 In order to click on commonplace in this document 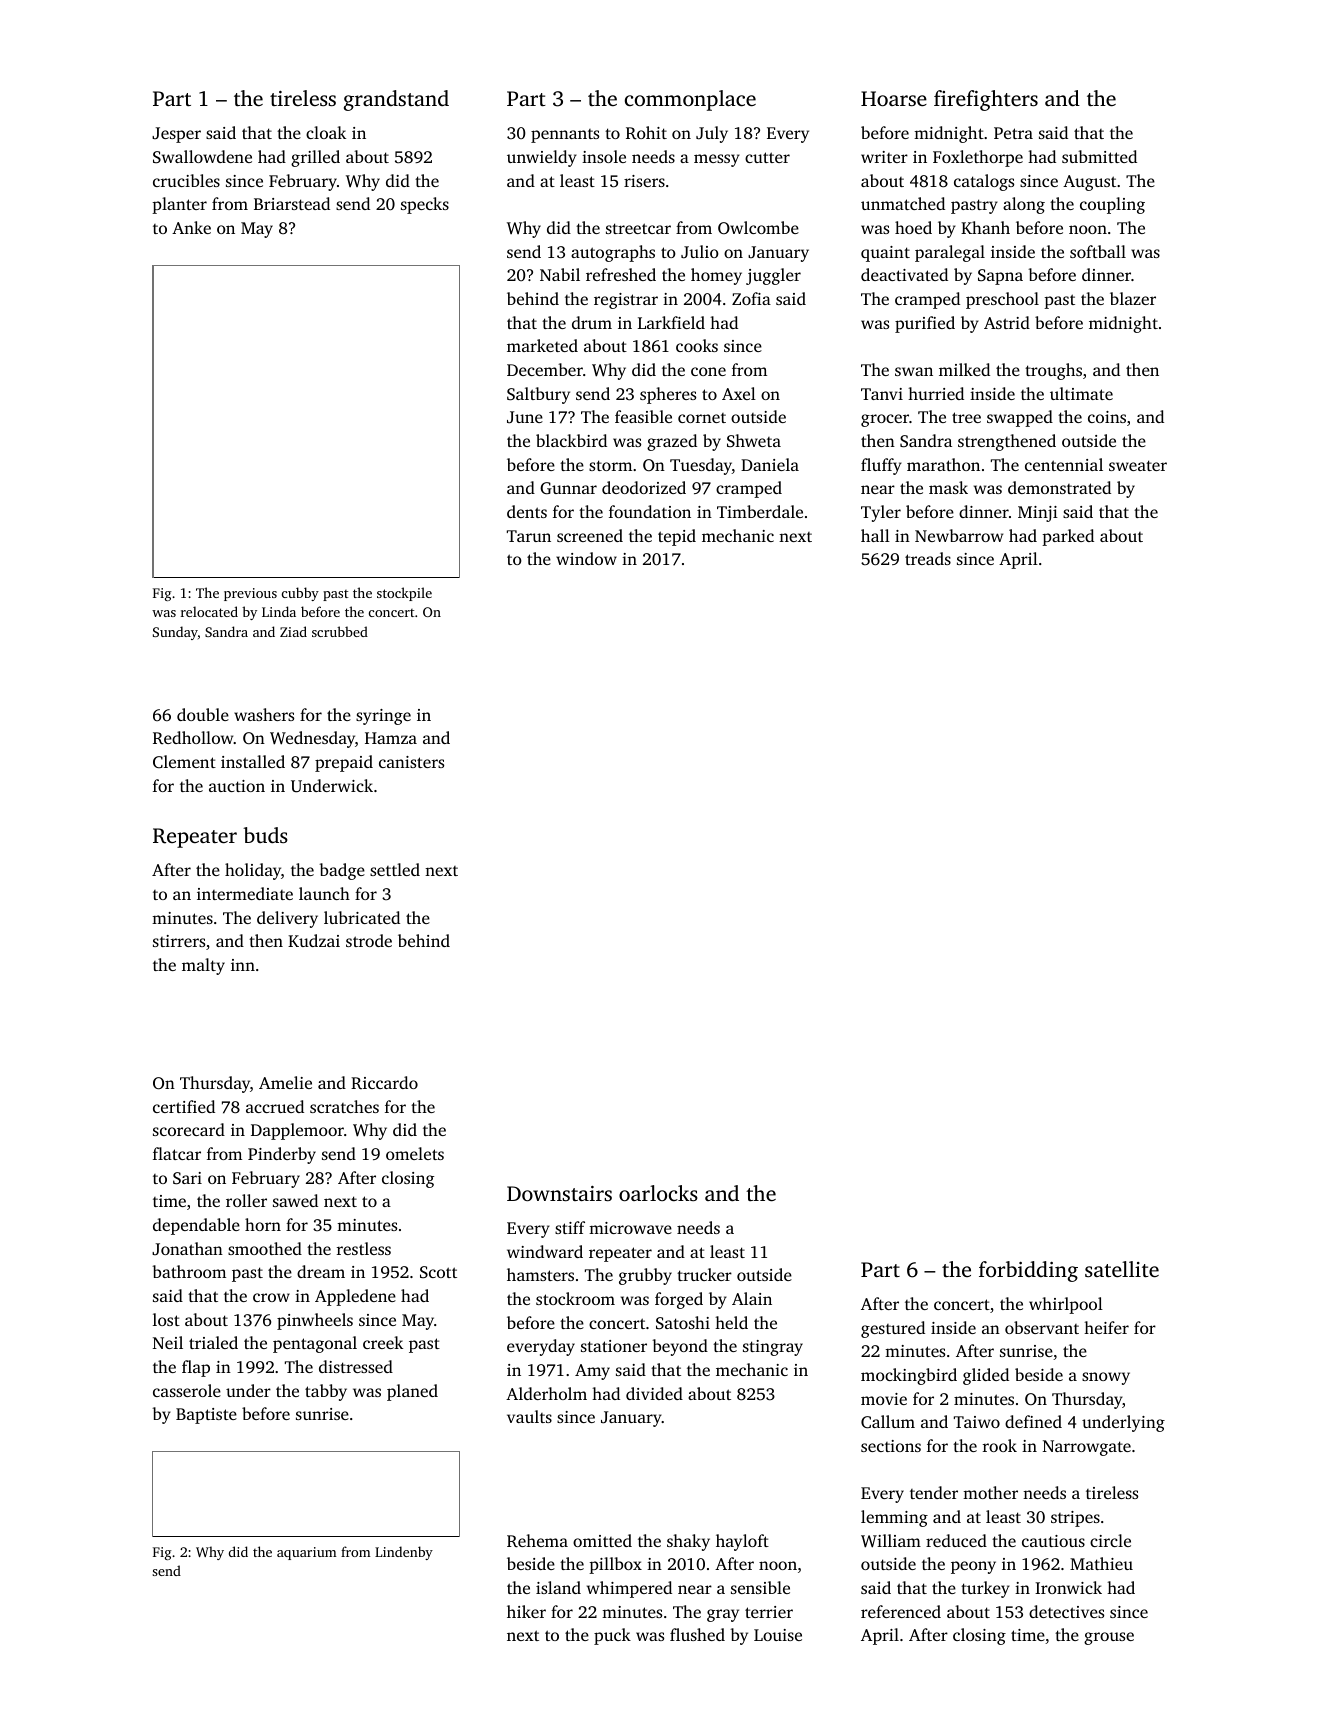, I will do `click(690, 100)`.
